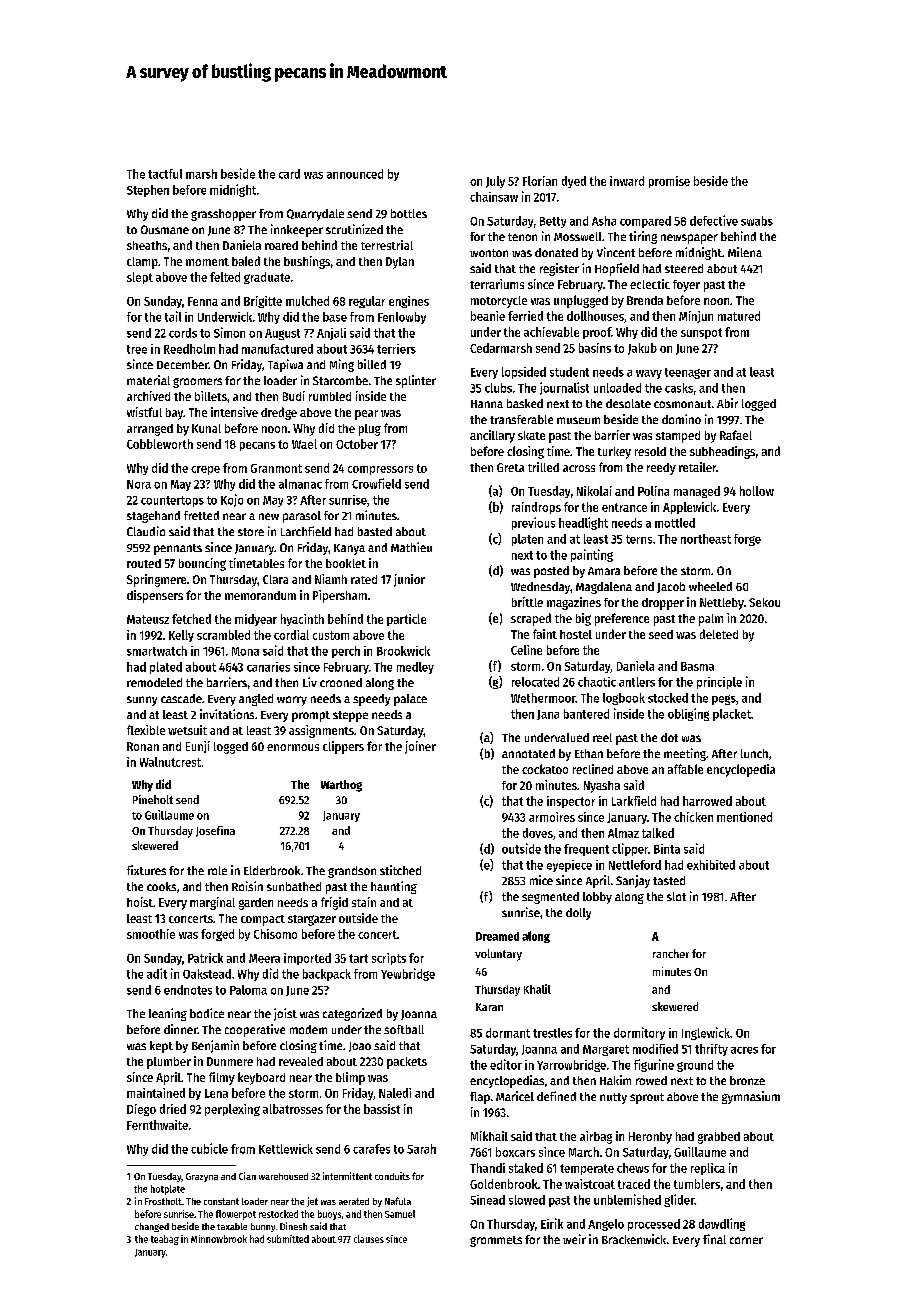  Describe the element at coordinates (543, 698) in the image. I see `Wethermoor` at that location.
